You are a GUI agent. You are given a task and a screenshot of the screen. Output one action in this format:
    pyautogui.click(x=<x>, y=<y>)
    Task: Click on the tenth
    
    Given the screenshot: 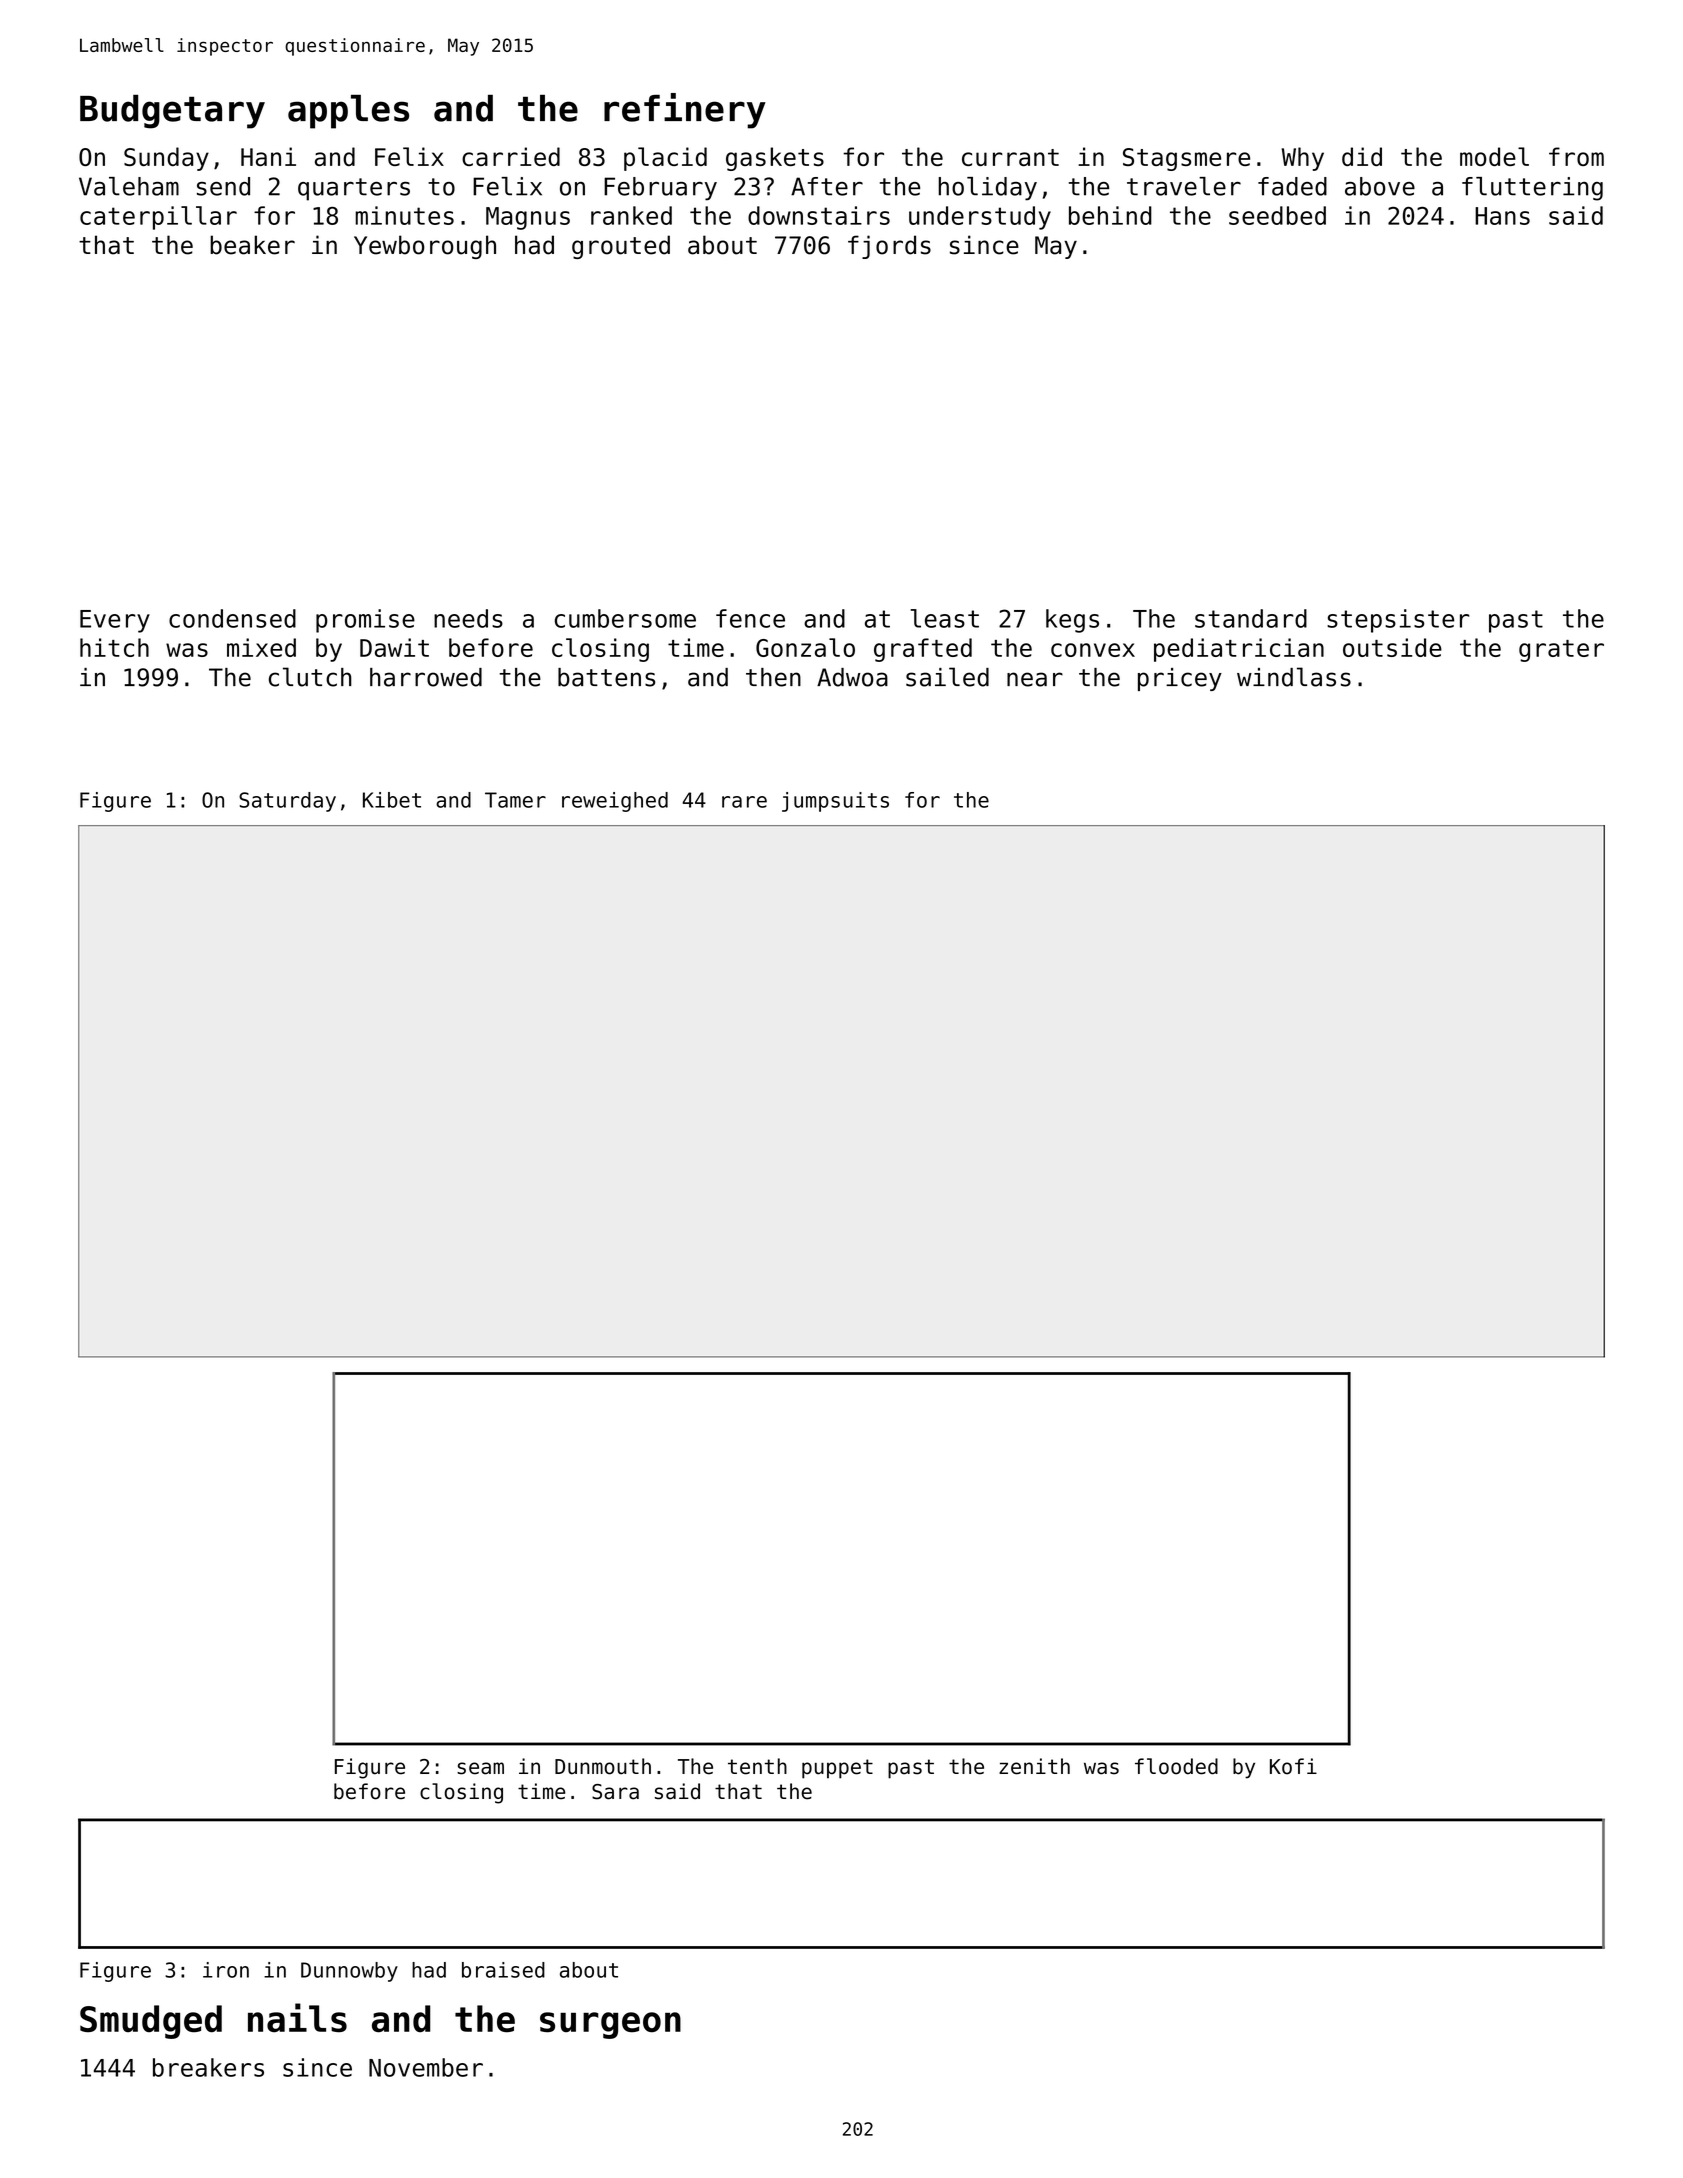 What is the action you would take?
    pyautogui.click(x=757, y=1766)
